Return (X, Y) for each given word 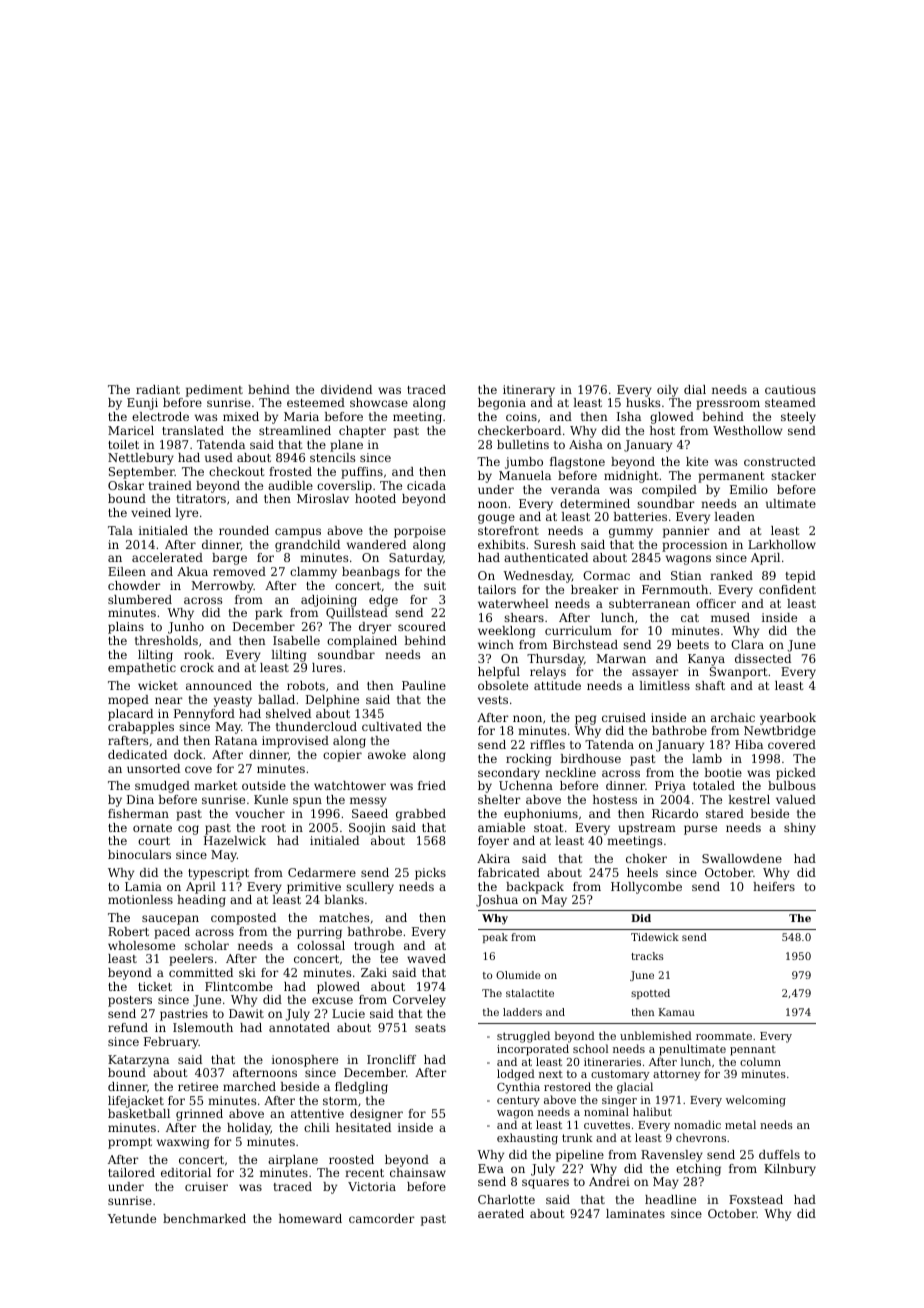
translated (193, 430)
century (518, 1101)
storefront (508, 530)
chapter (362, 432)
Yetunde (132, 1218)
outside (264, 785)
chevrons (701, 1137)
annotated (299, 1027)
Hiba (749, 744)
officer (716, 603)
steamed (790, 402)
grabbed (421, 815)
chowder (134, 585)
